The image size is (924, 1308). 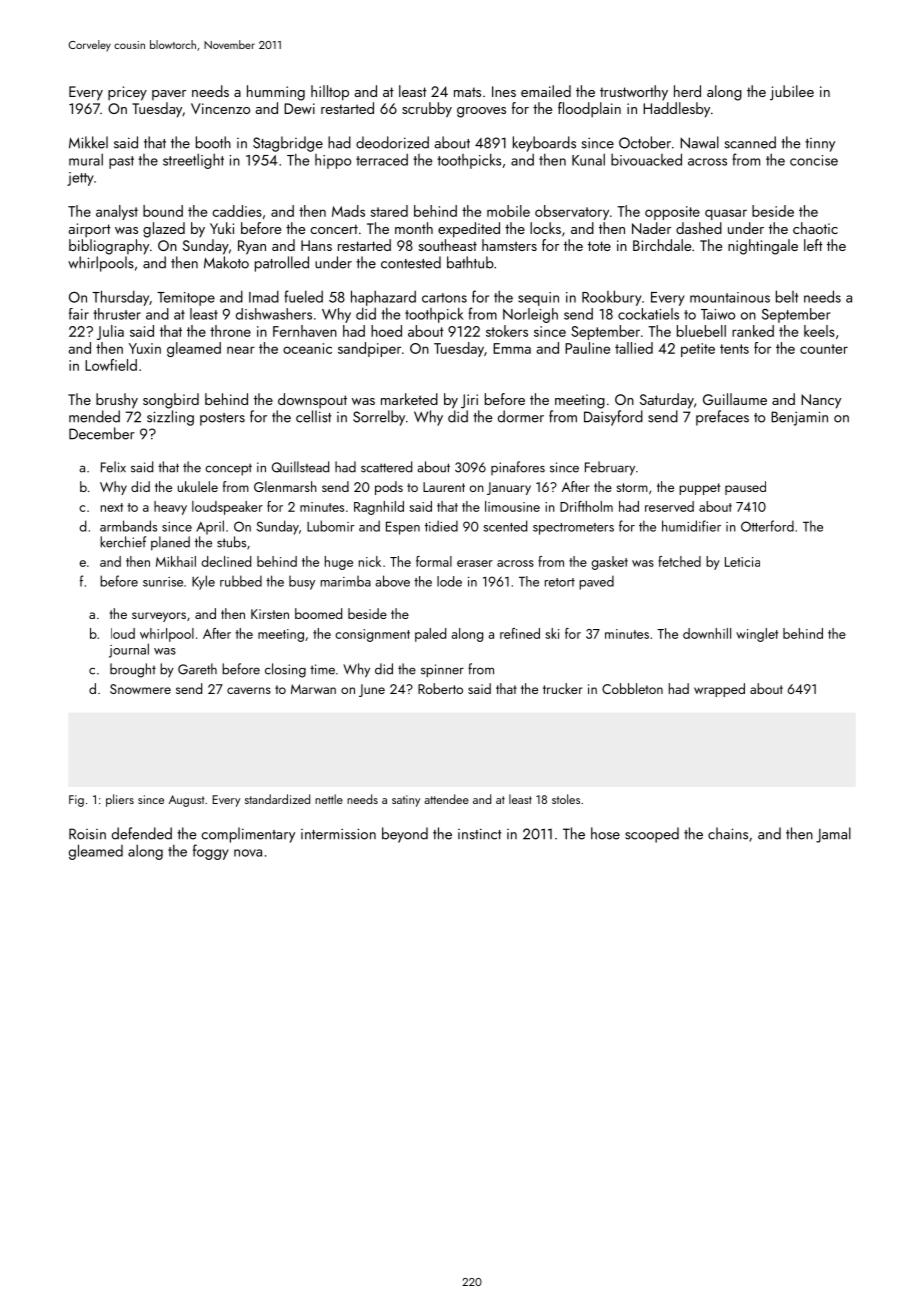 What do you see at coordinates (430, 635) in the screenshot?
I see `paled` at bounding box center [430, 635].
